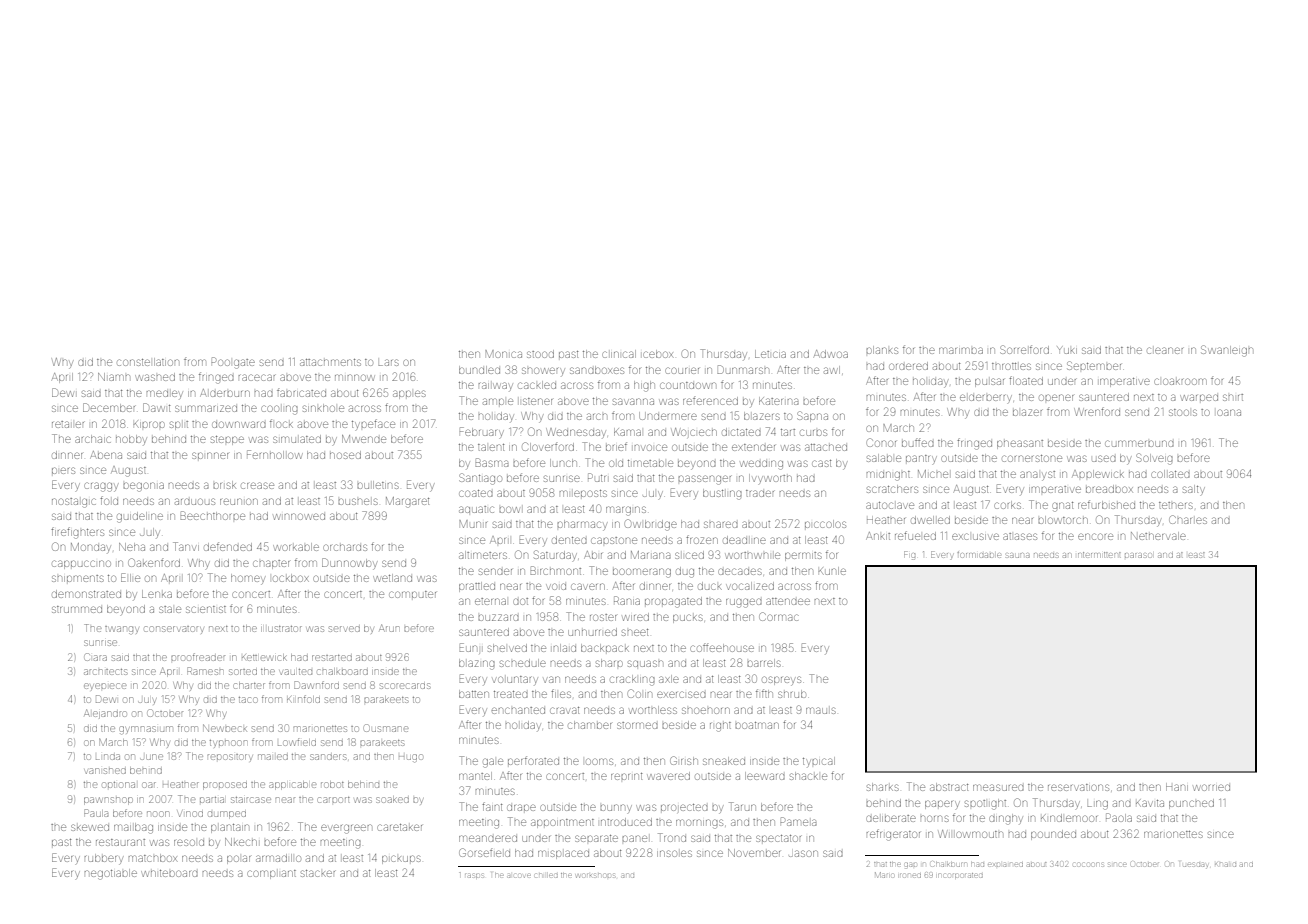 Image resolution: width=1308 pixels, height=924 pixels. Describe the element at coordinates (1097, 411) in the screenshot. I see `Wrenford` at that location.
